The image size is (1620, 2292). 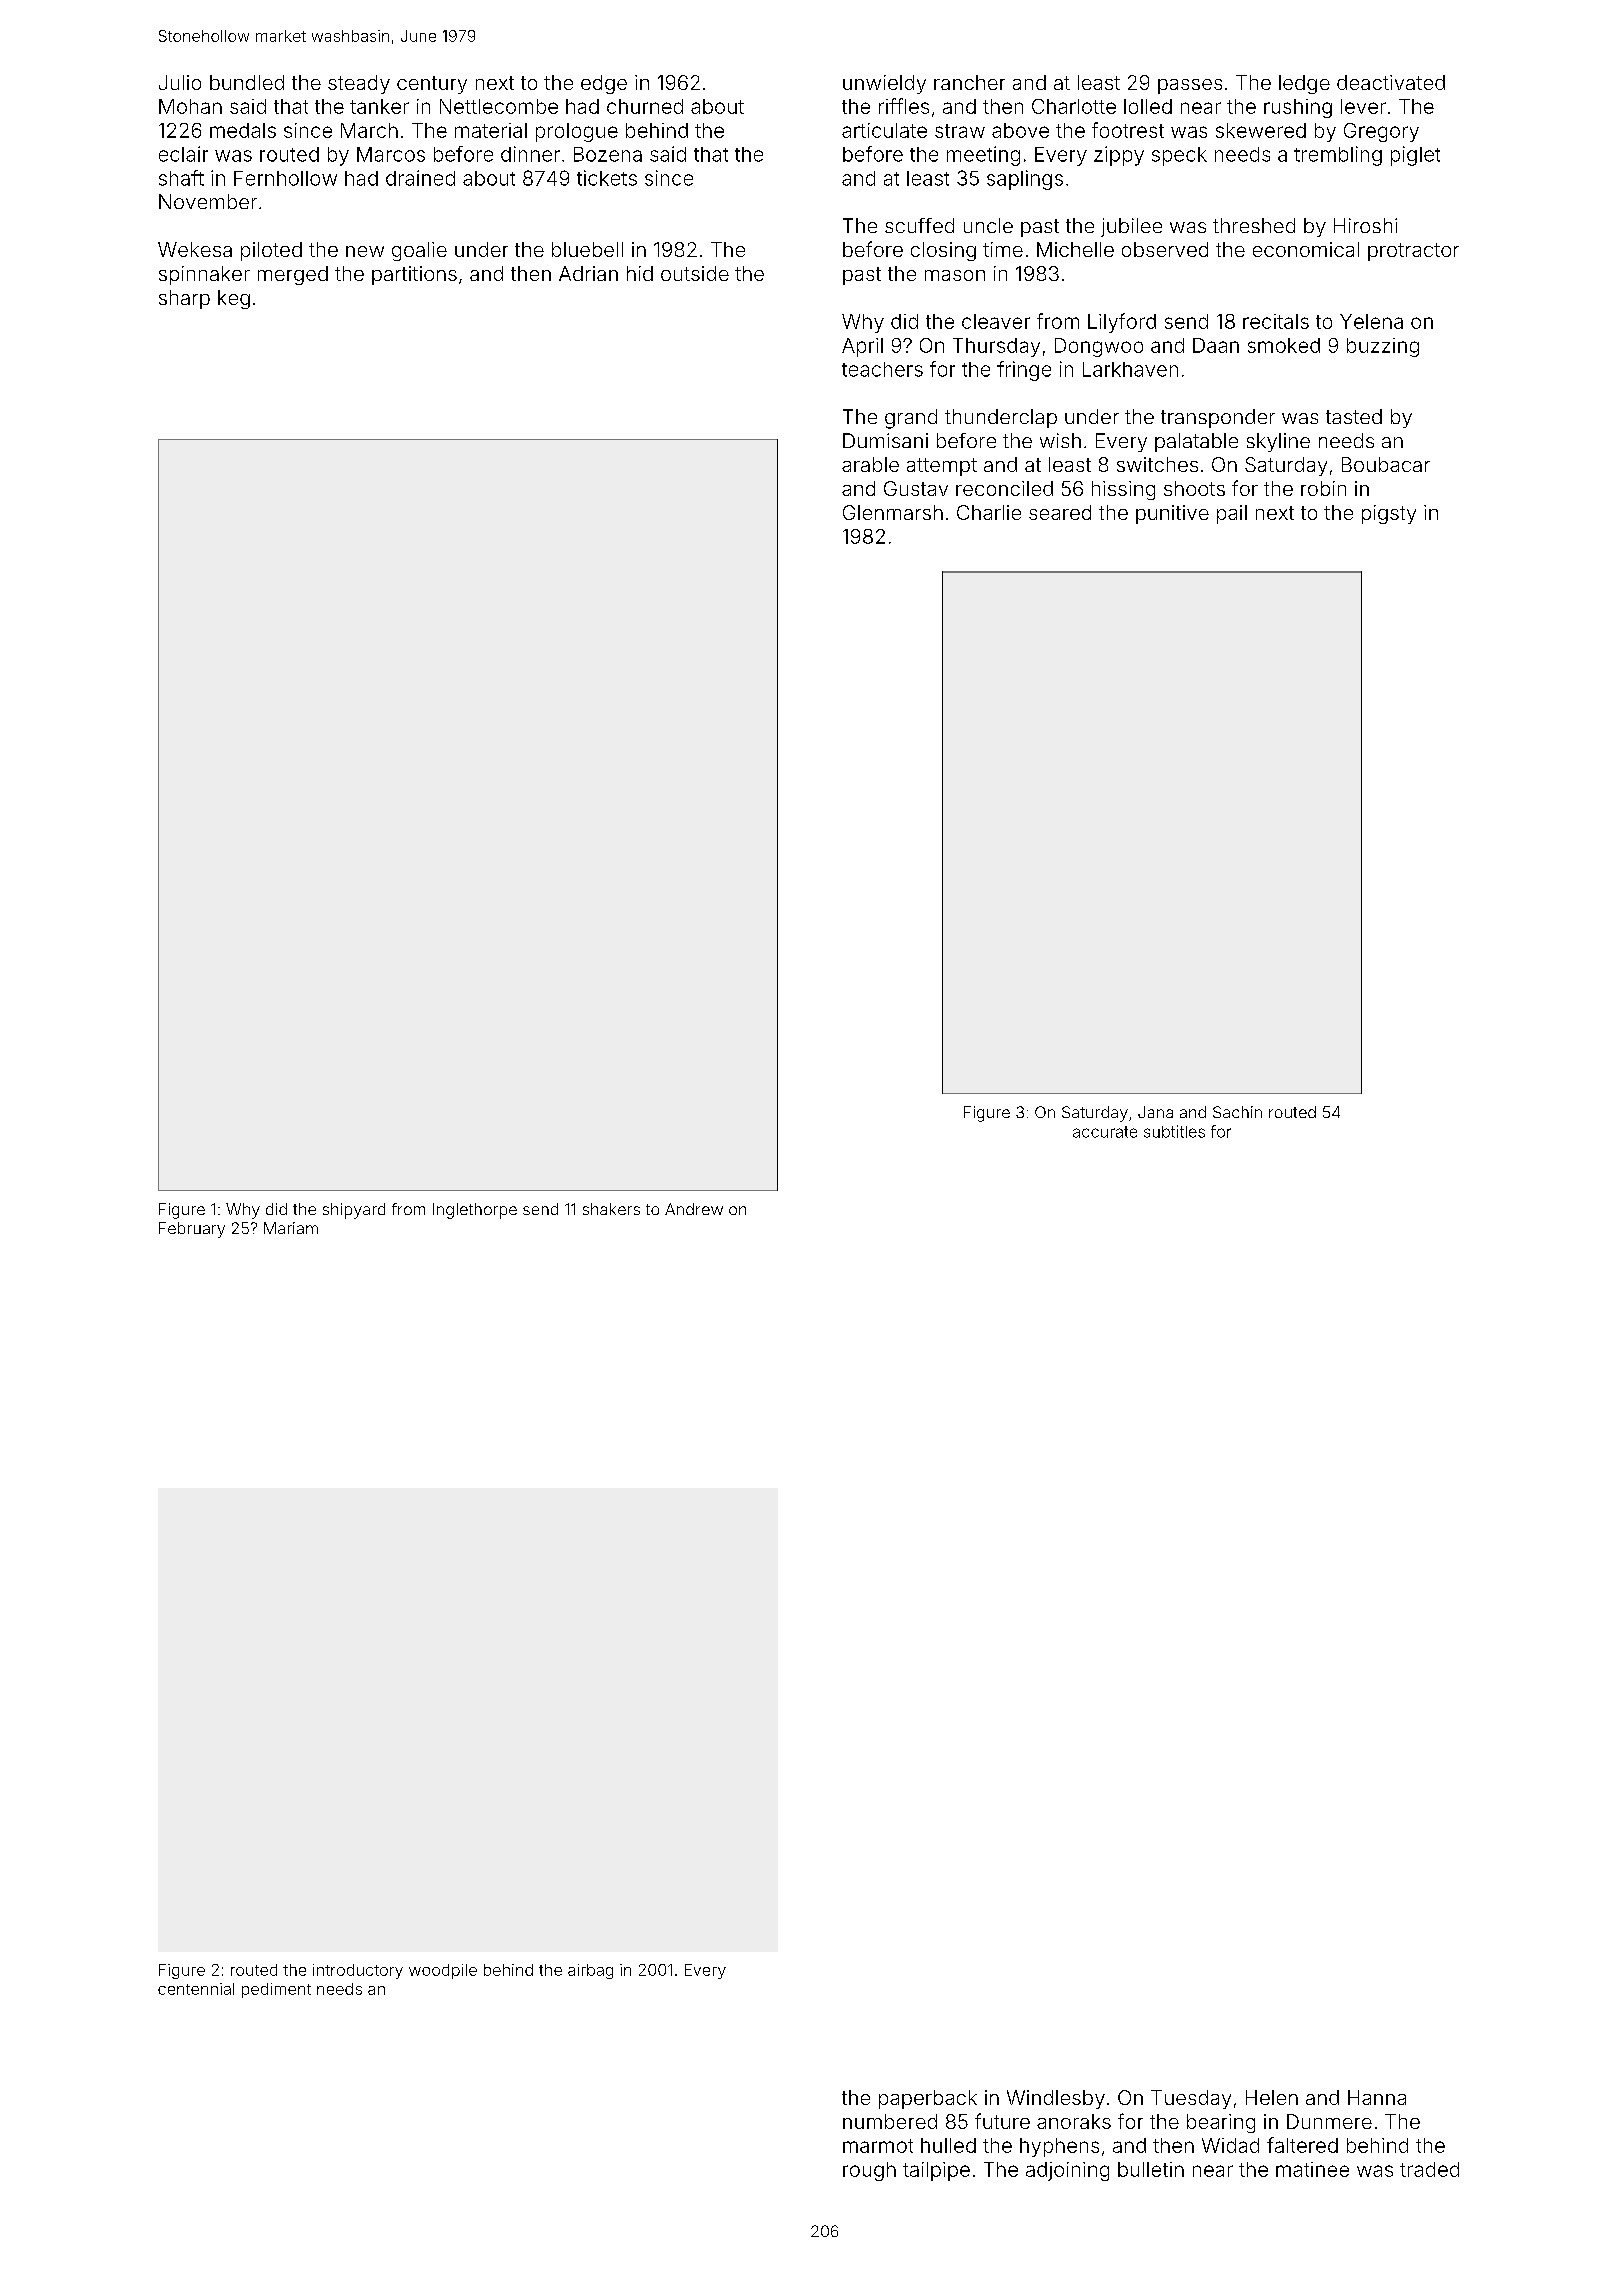 I want to click on Jana, so click(x=1155, y=1112).
